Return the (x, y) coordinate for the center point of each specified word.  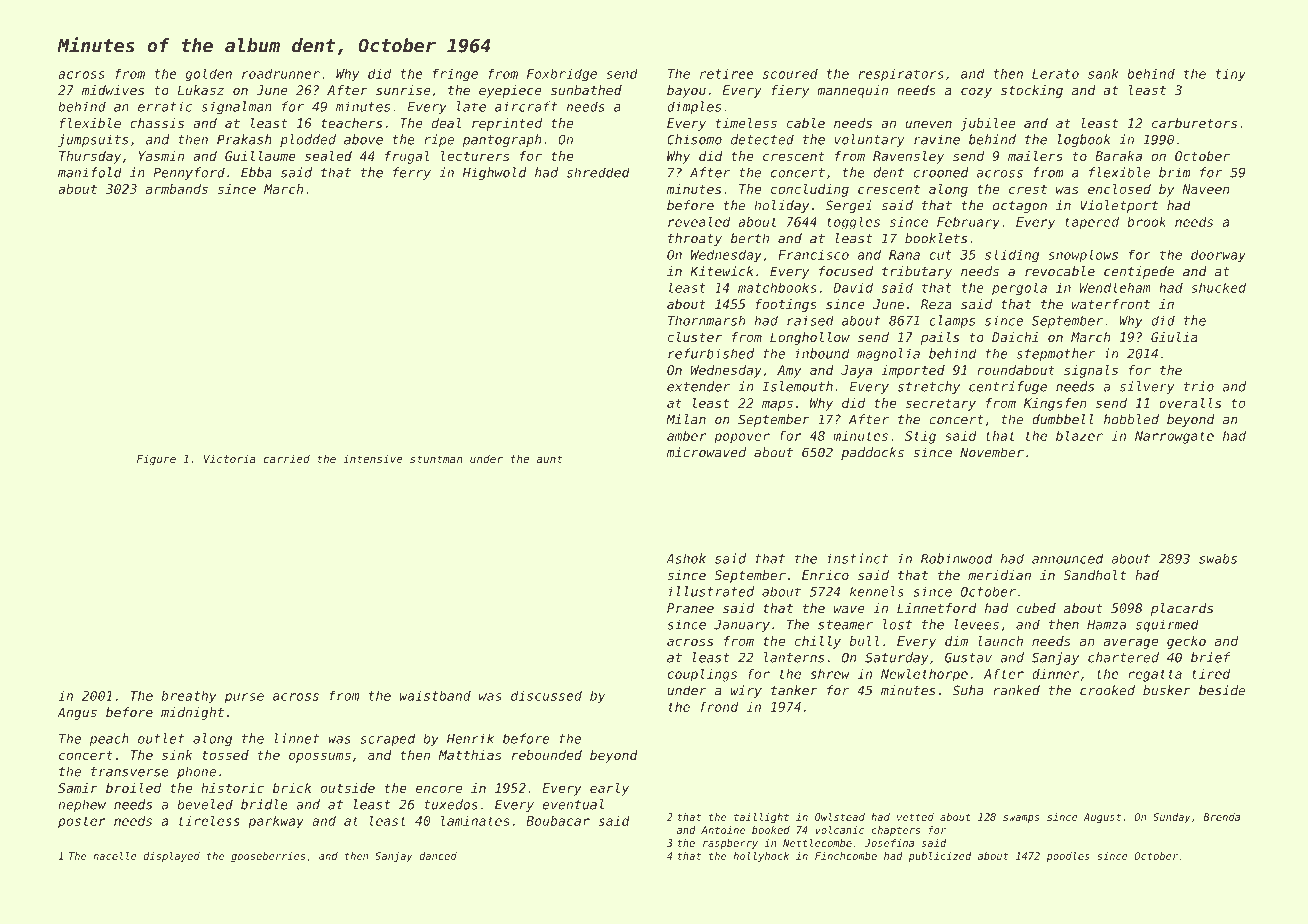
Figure (156, 460)
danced (438, 856)
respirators (901, 75)
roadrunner (281, 73)
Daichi (1015, 337)
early (609, 789)
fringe (455, 75)
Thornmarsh (706, 320)
